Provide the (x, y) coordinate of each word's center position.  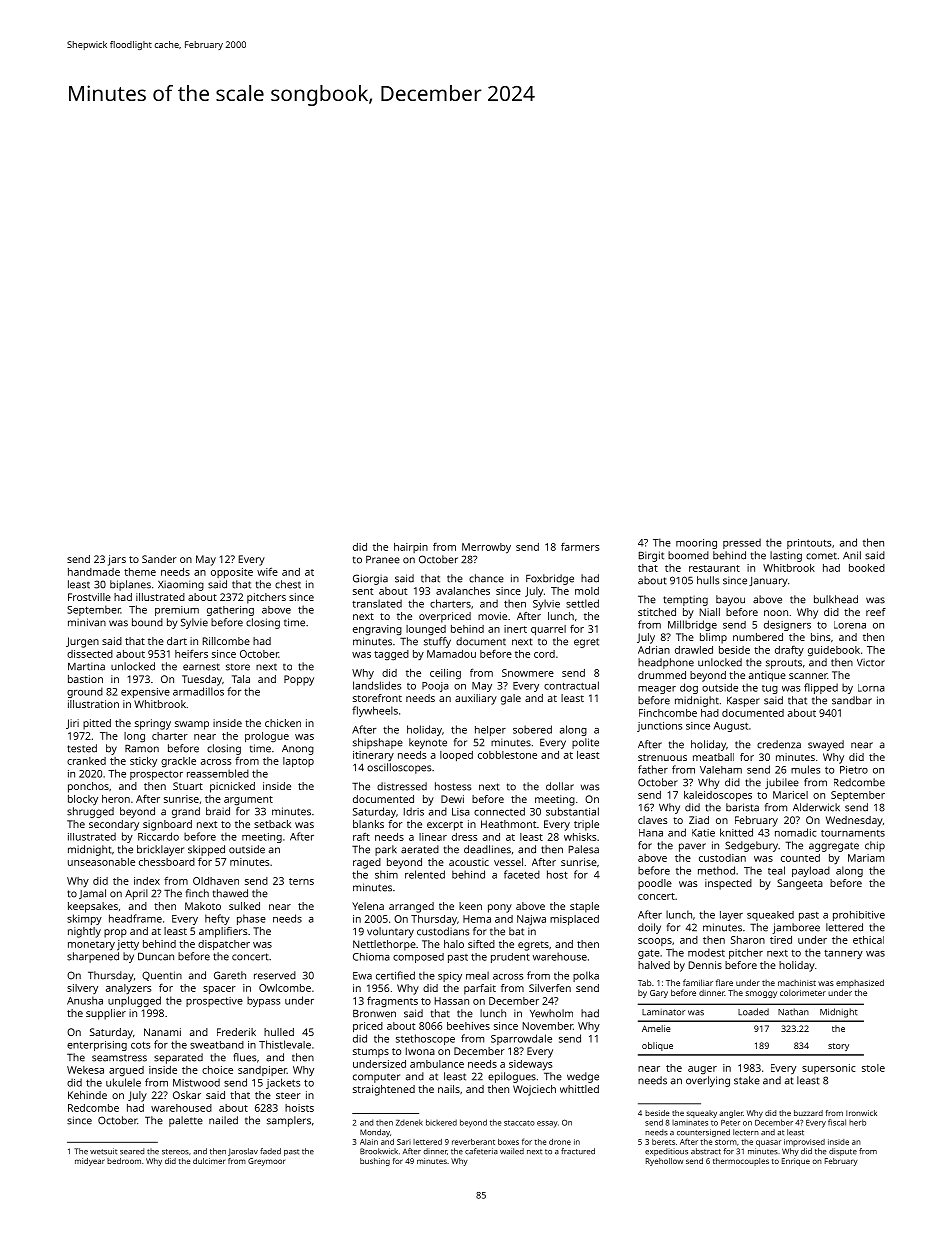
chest (288, 584)
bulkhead (836, 599)
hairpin (411, 548)
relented (425, 874)
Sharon (748, 940)
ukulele (123, 1082)
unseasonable (101, 862)
